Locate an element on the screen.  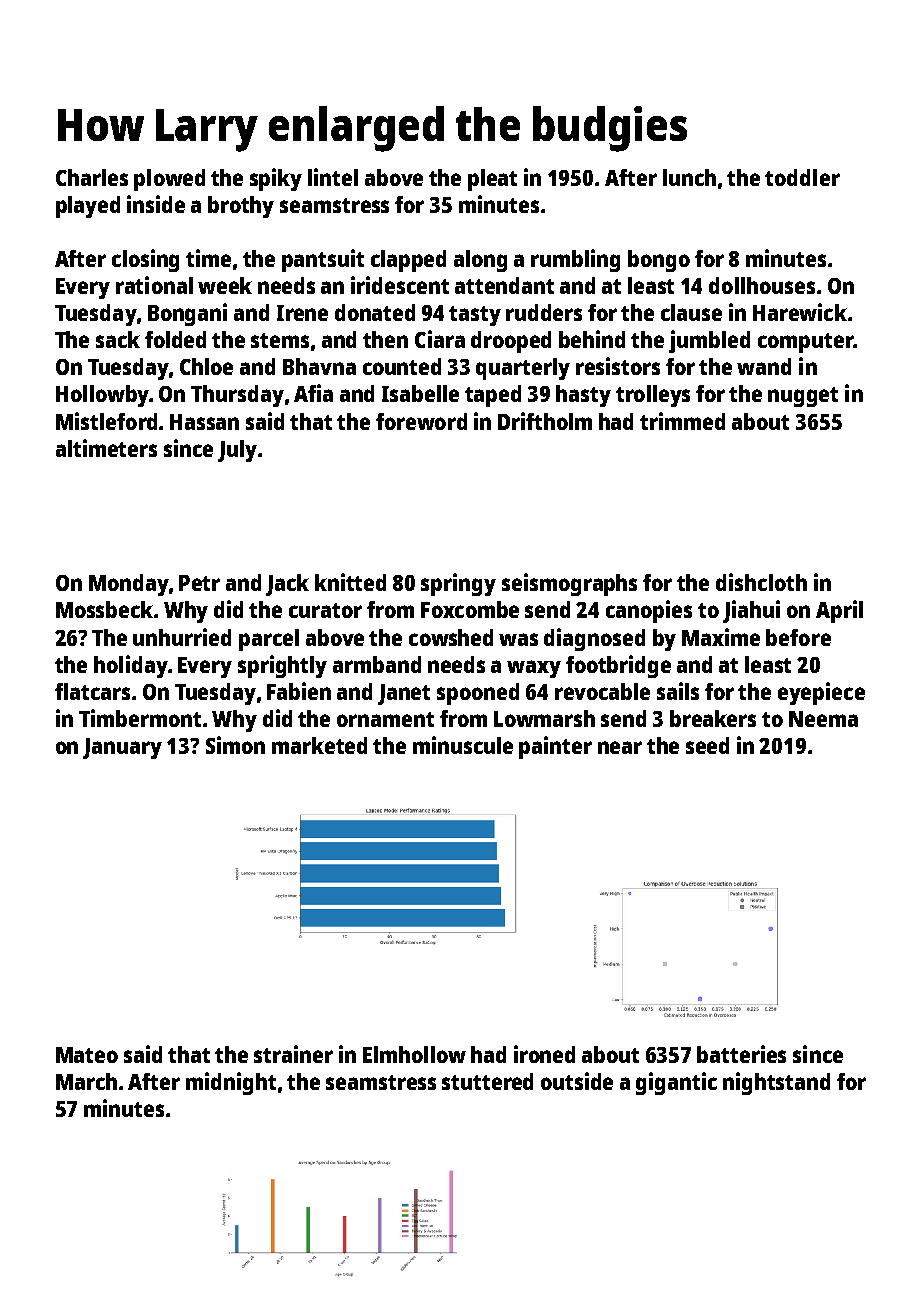
midnight is located at coordinates (231, 1083).
